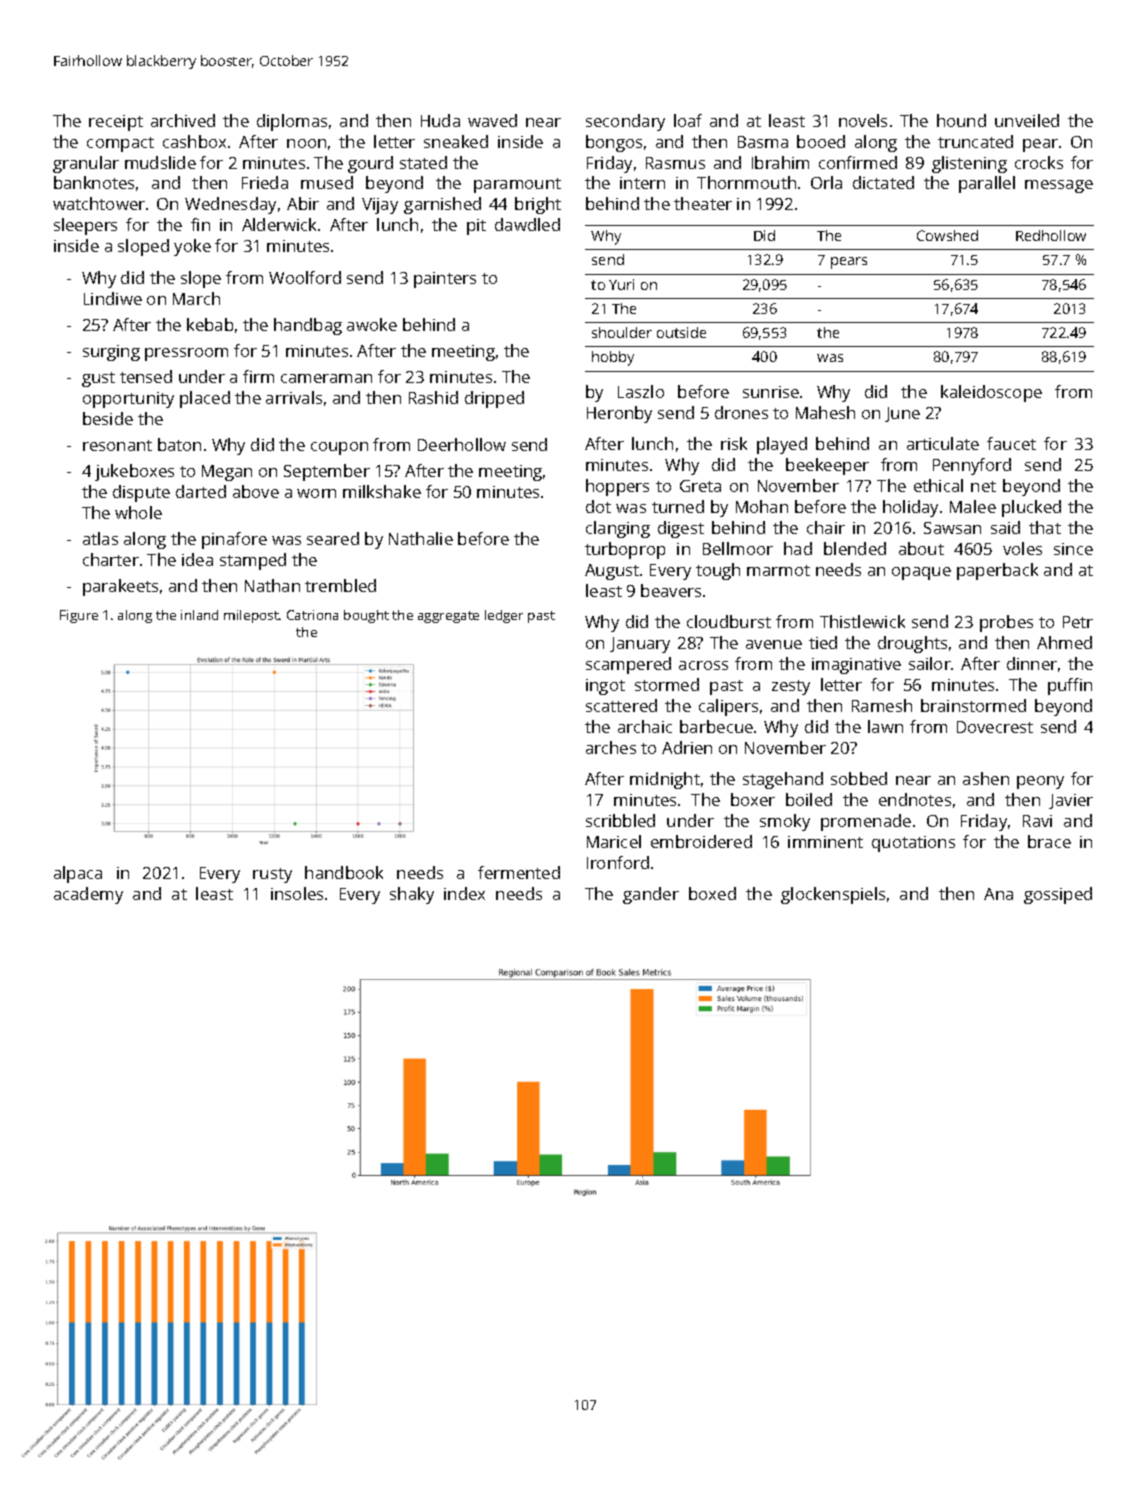 The height and width of the screenshot is (1485, 1147). What do you see at coordinates (961, 120) in the screenshot?
I see `hound` at bounding box center [961, 120].
